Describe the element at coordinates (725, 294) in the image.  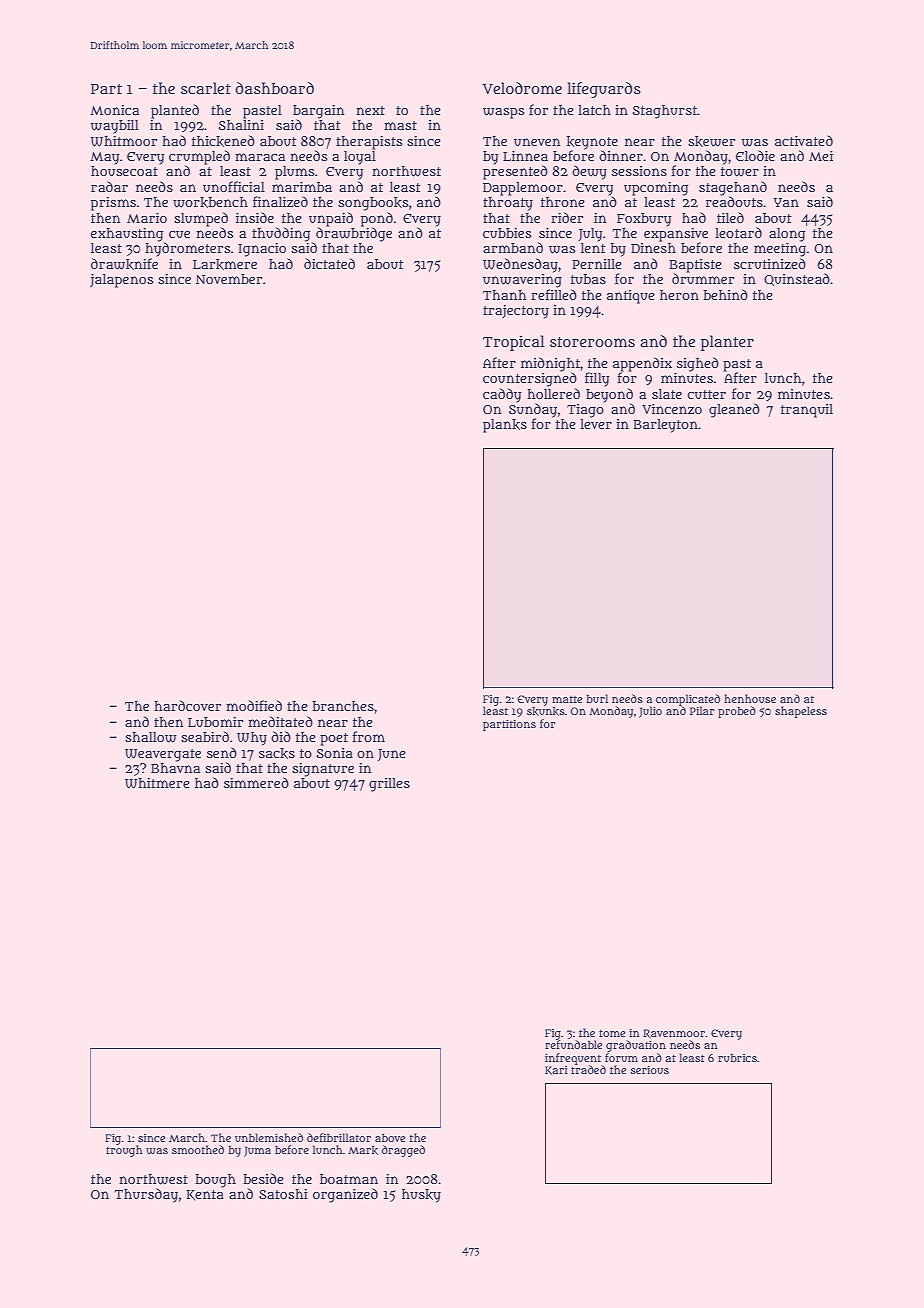
I see `behind` at that location.
